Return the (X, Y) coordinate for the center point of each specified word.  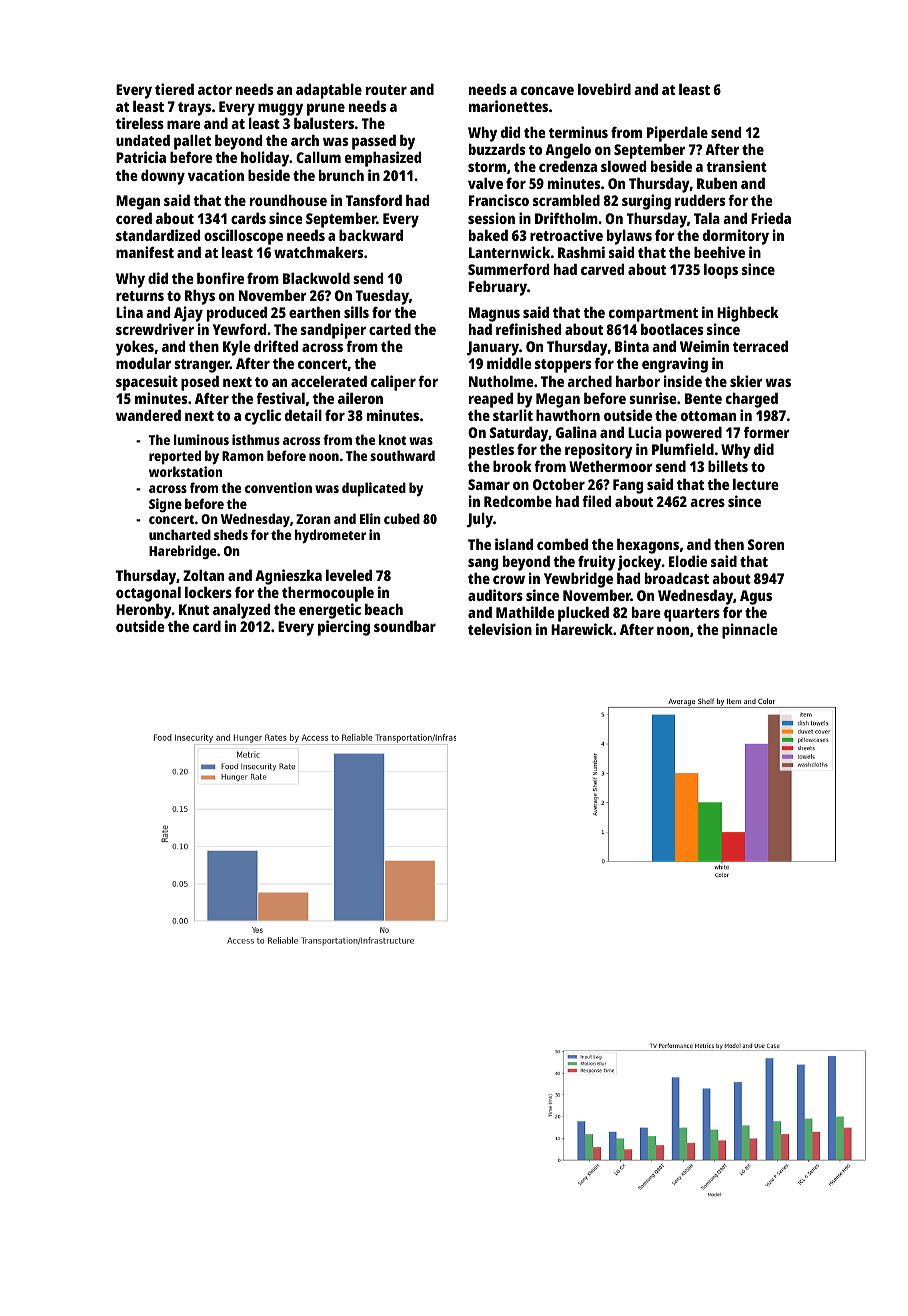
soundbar (405, 626)
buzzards (497, 149)
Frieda (771, 218)
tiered (174, 89)
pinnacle (749, 631)
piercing (344, 628)
